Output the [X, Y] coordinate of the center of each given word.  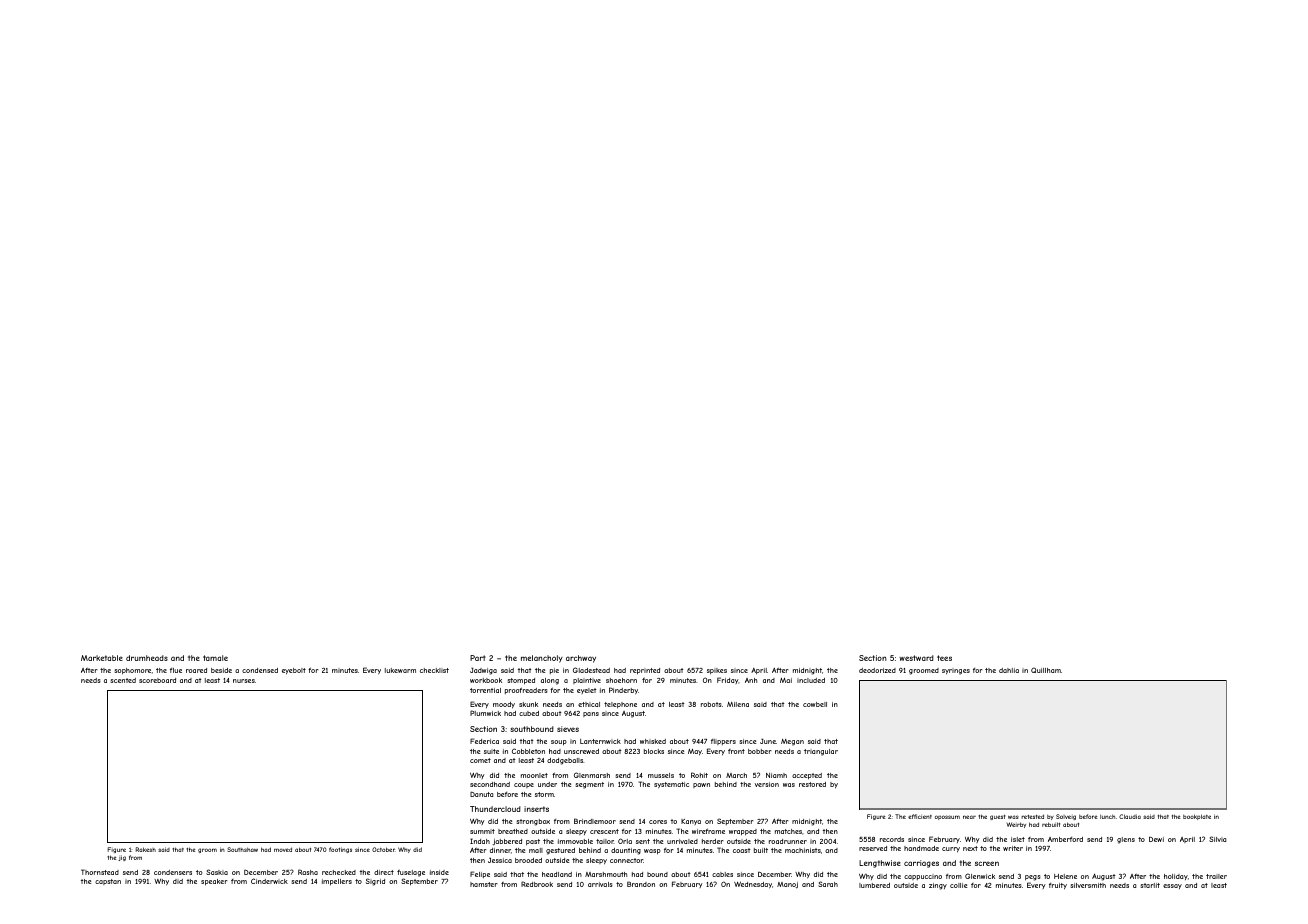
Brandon [641, 884]
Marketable [102, 658]
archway [581, 659]
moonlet [534, 775]
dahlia [1009, 670]
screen [987, 863]
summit [482, 831]
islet [1018, 839]
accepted [807, 776]
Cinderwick [269, 881]
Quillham [1046, 670]
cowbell [815, 704]
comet [480, 760]
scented [123, 680]
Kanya [691, 822]
